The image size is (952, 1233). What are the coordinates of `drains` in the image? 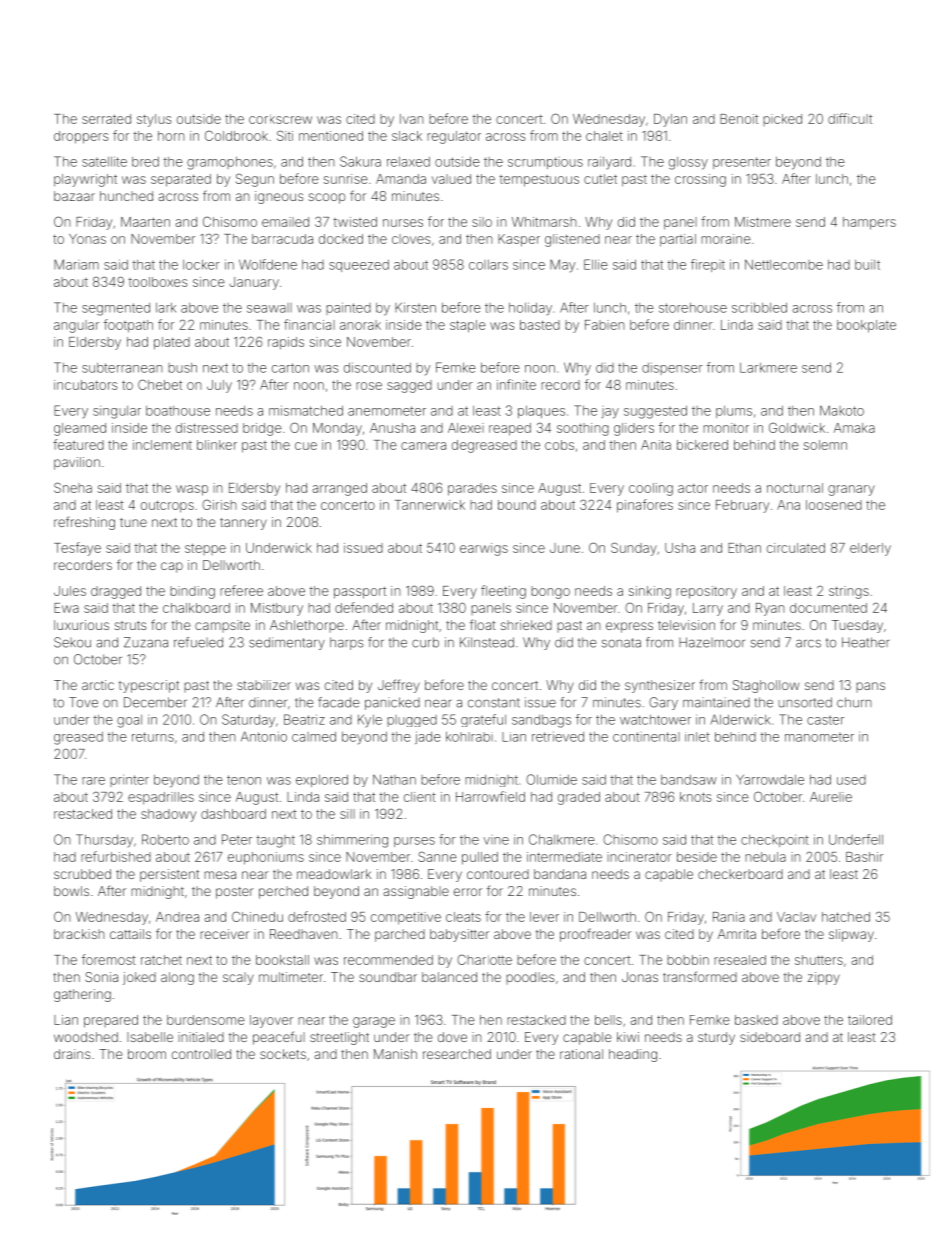 It's located at (72, 1054).
